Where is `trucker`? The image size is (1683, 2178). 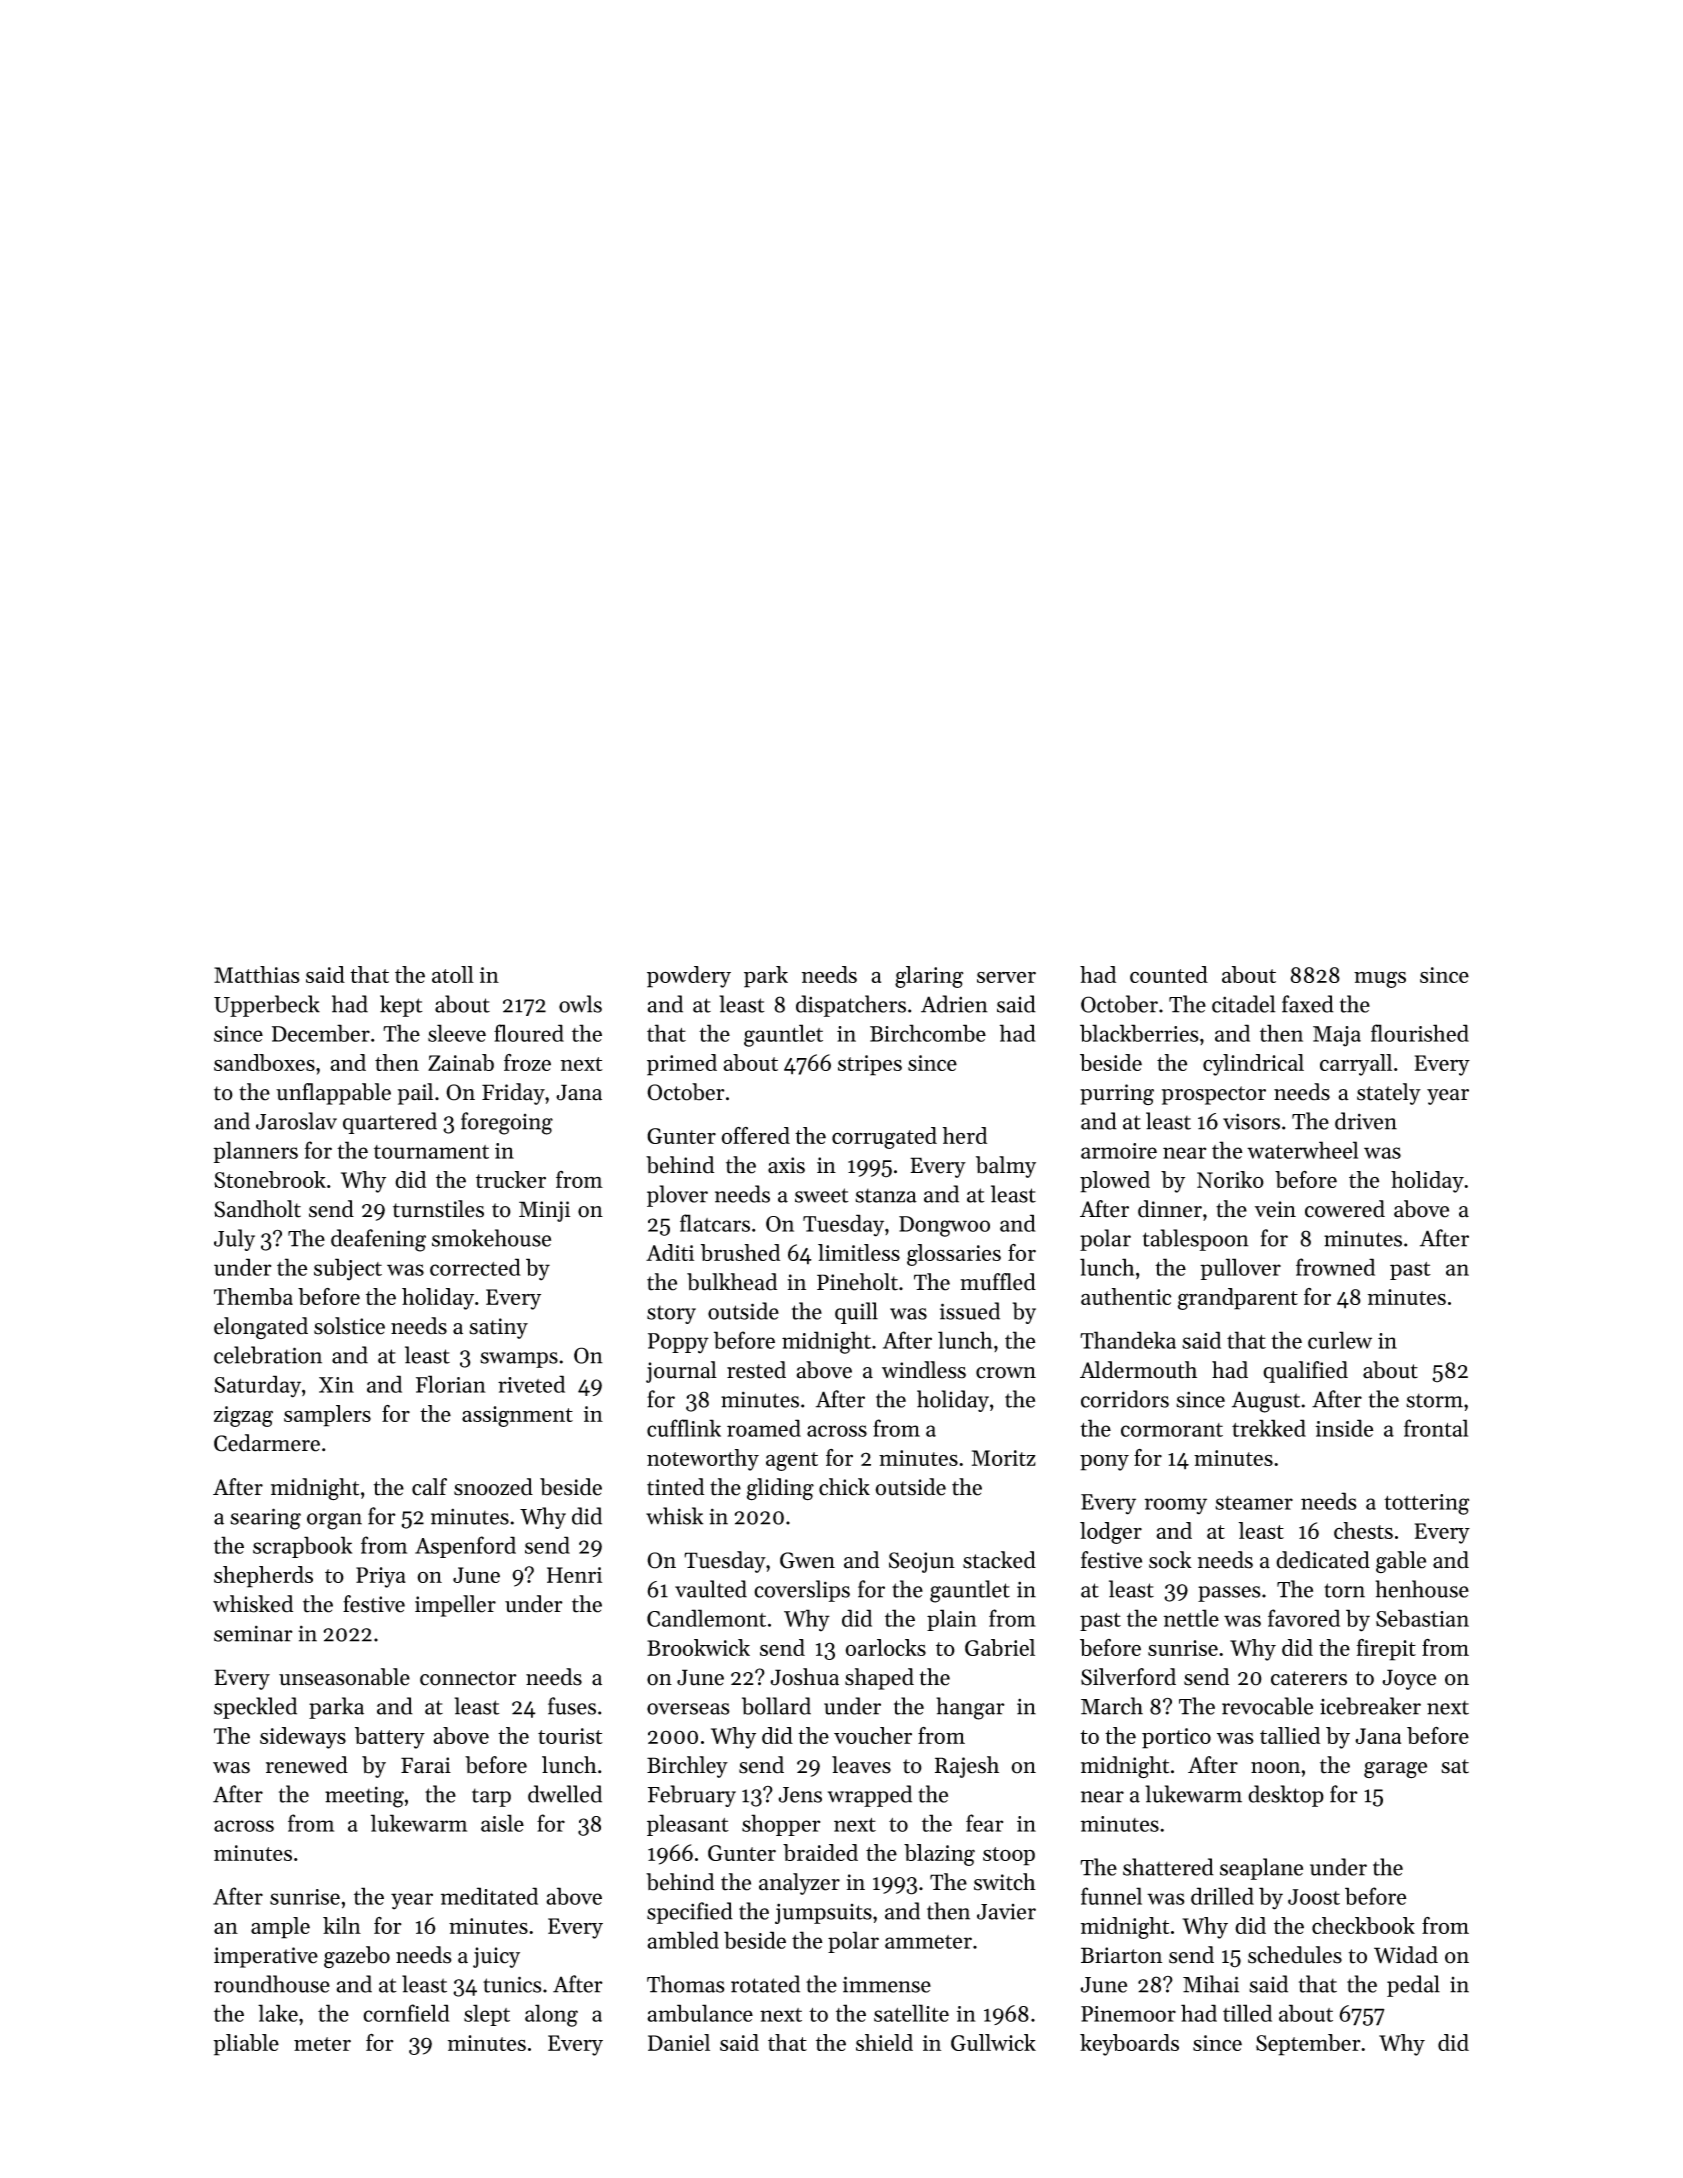
trucker is located at coordinates (511, 1179).
